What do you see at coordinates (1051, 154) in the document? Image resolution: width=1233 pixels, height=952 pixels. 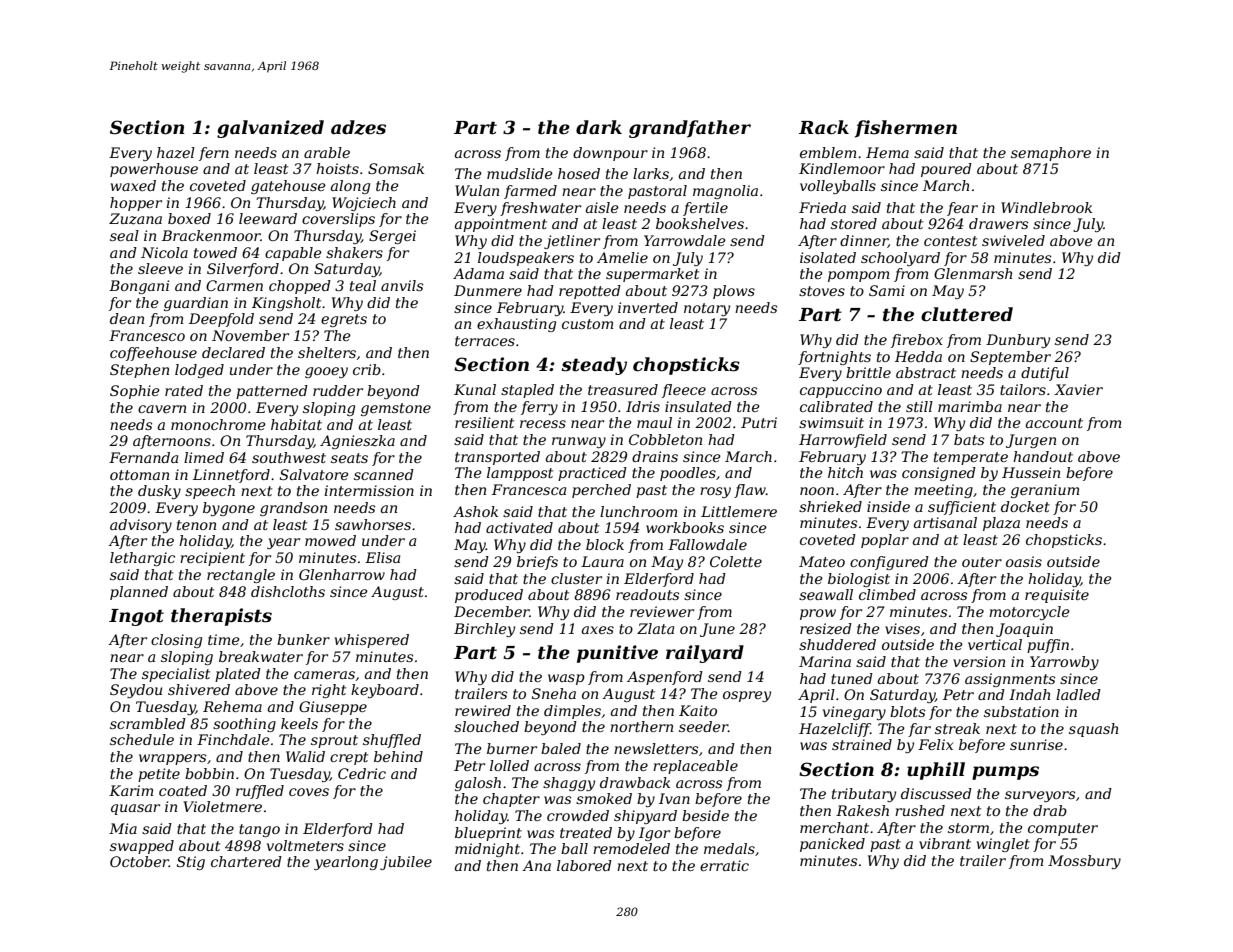 I see `semaphore` at bounding box center [1051, 154].
